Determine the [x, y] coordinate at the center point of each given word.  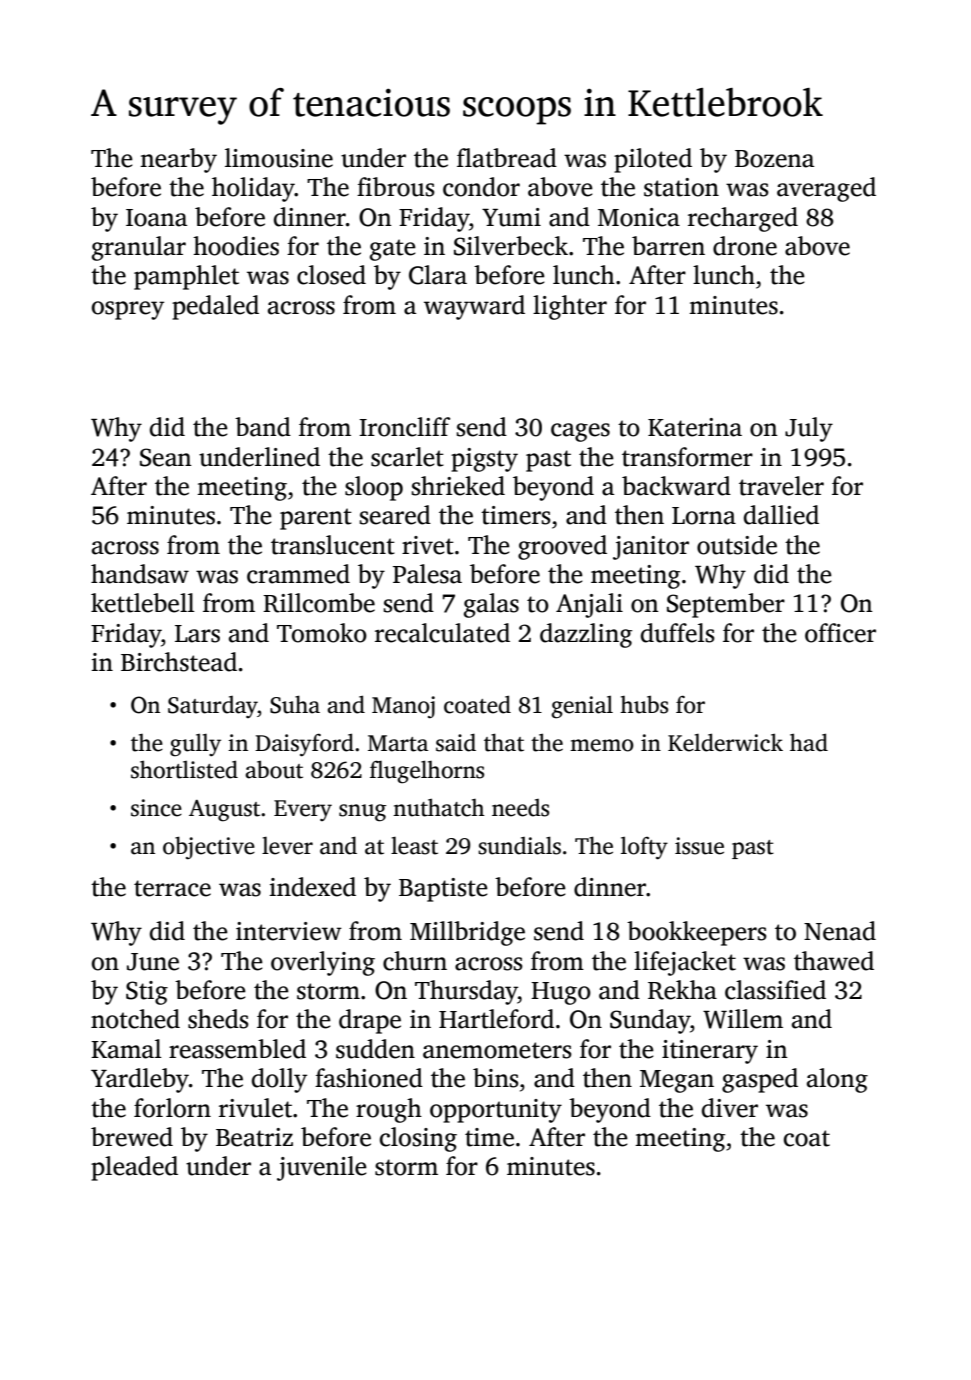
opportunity [496, 1111]
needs [520, 808]
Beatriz [254, 1137]
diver [730, 1108]
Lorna [704, 516]
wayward [474, 307]
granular [139, 248]
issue [699, 846]
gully [195, 745]
